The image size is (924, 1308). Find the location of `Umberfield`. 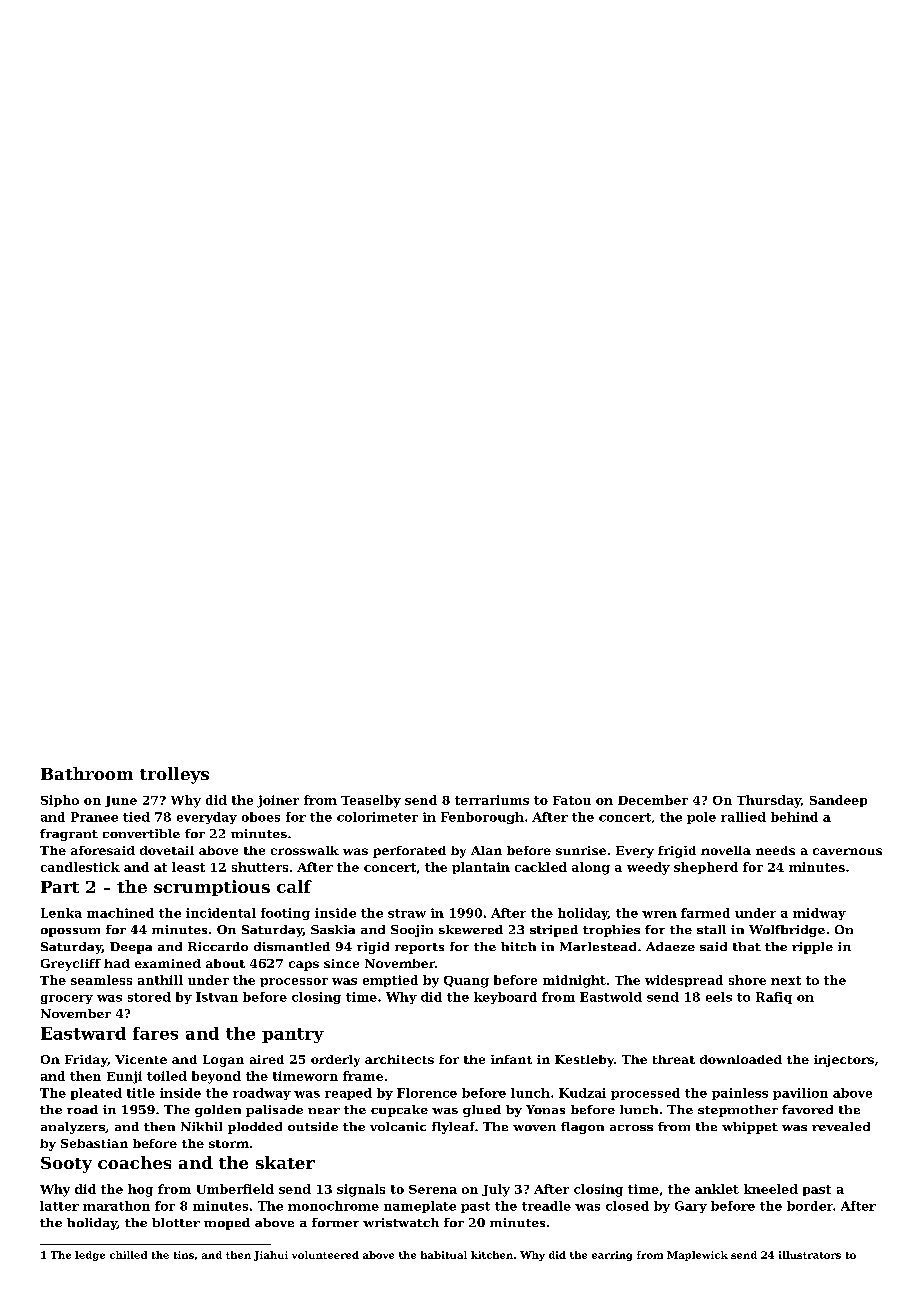

Umberfield is located at coordinates (235, 1189).
